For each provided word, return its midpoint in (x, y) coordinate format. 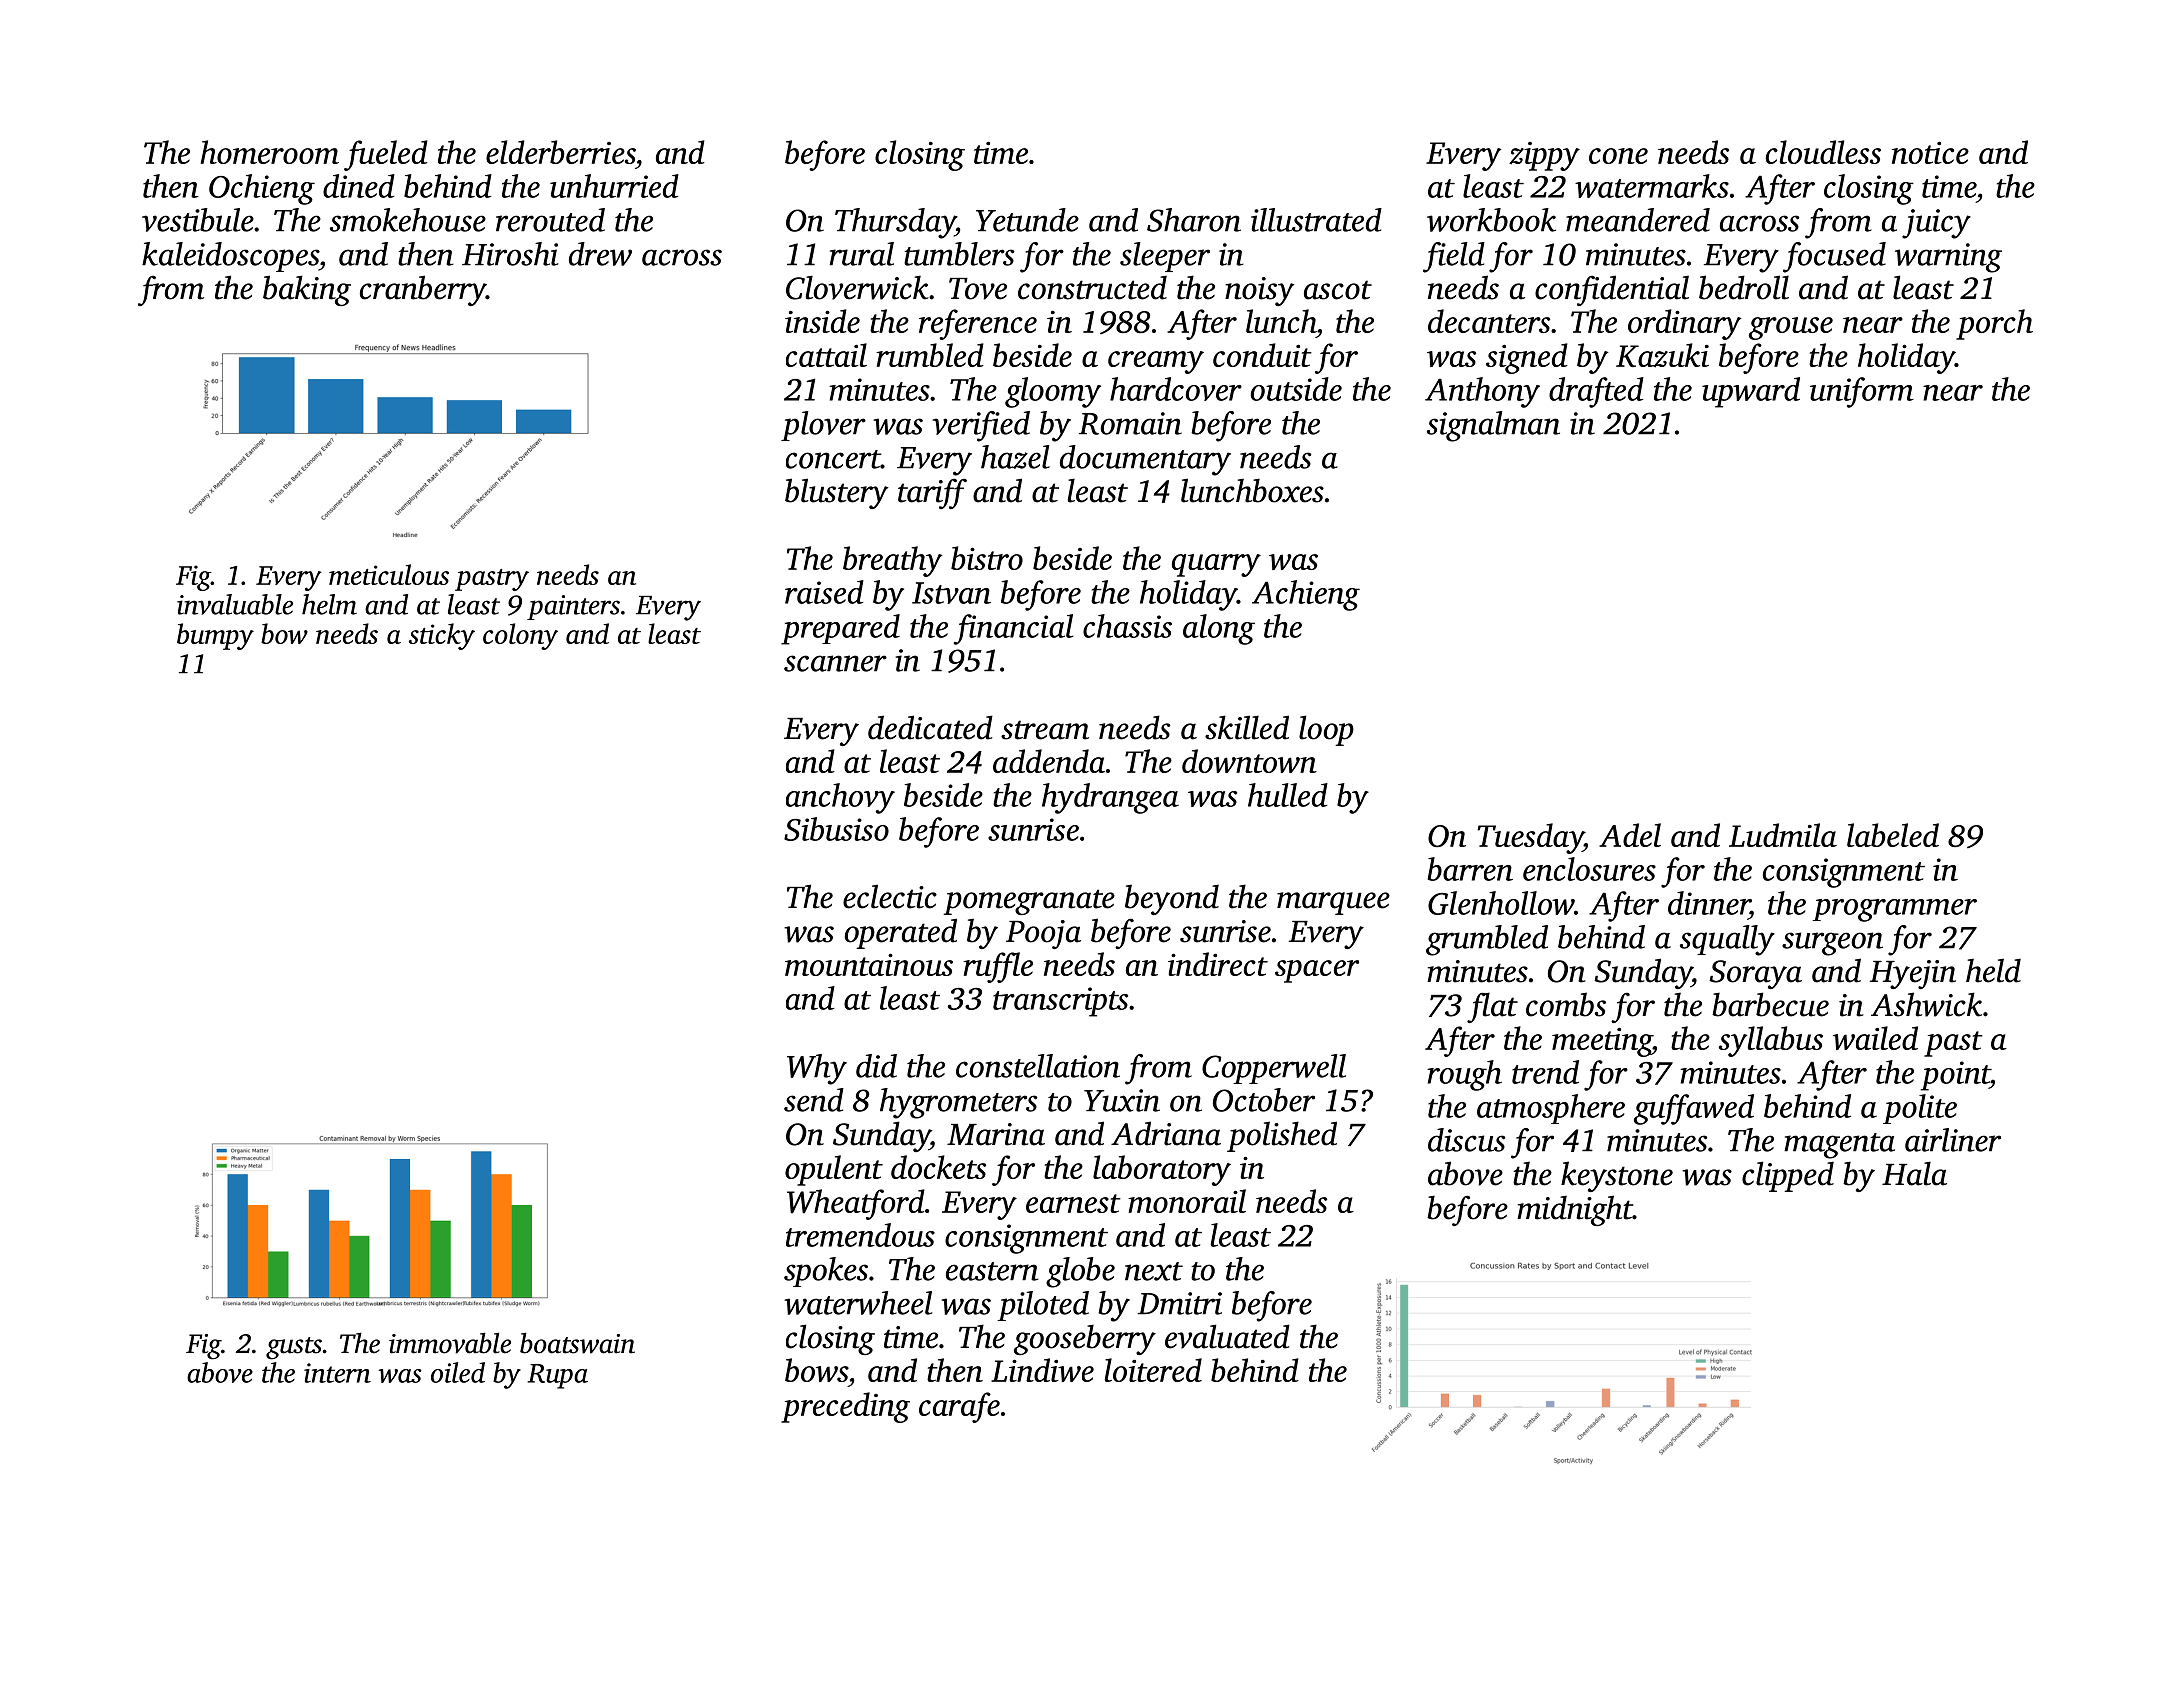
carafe (959, 1407)
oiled (458, 1372)
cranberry (423, 290)
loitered (1153, 1370)
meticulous (389, 574)
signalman (1493, 426)
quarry (1216, 565)
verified (981, 426)
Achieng (1306, 595)
